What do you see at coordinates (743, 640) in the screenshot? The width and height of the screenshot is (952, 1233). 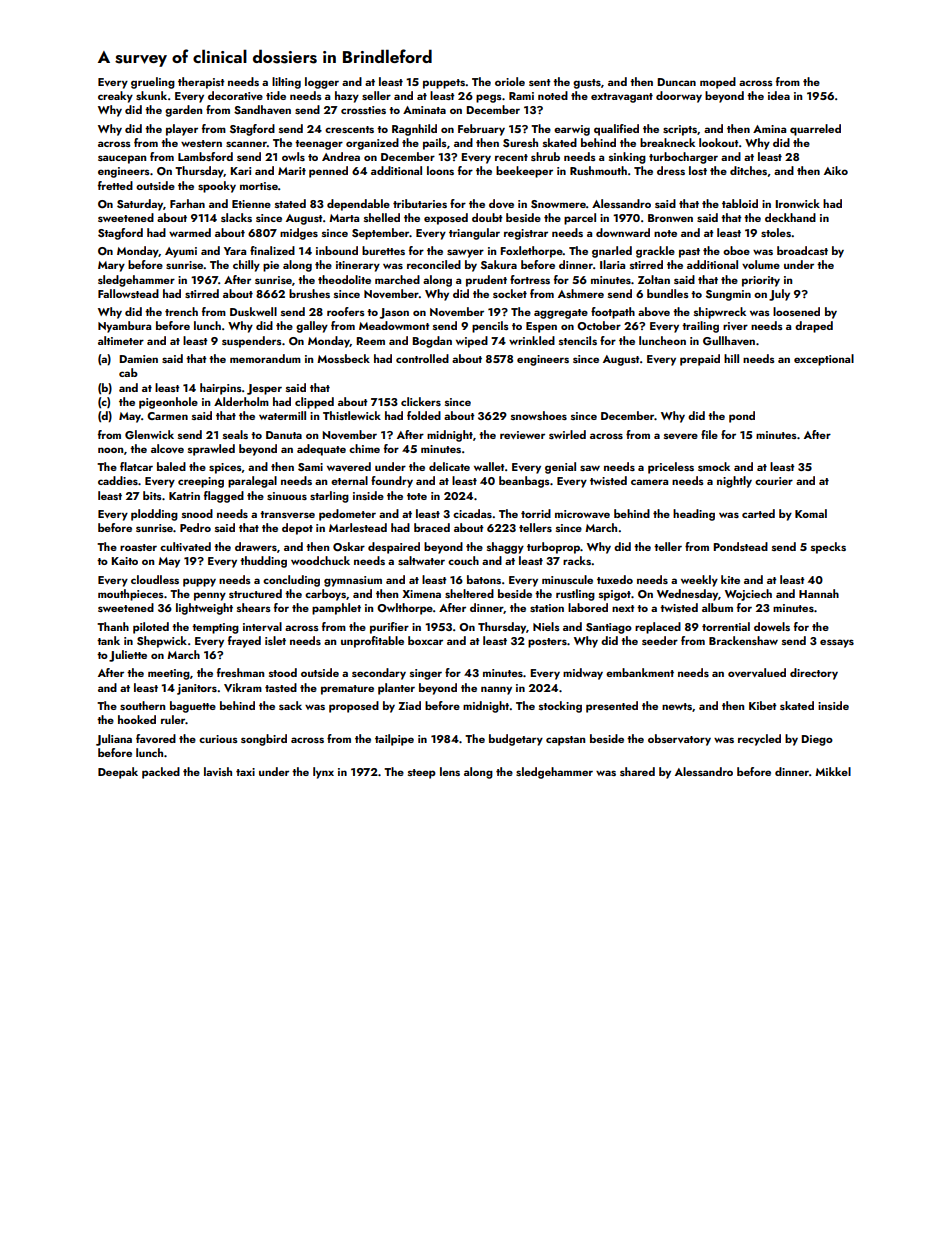 I see `Brackenshaw` at bounding box center [743, 640].
